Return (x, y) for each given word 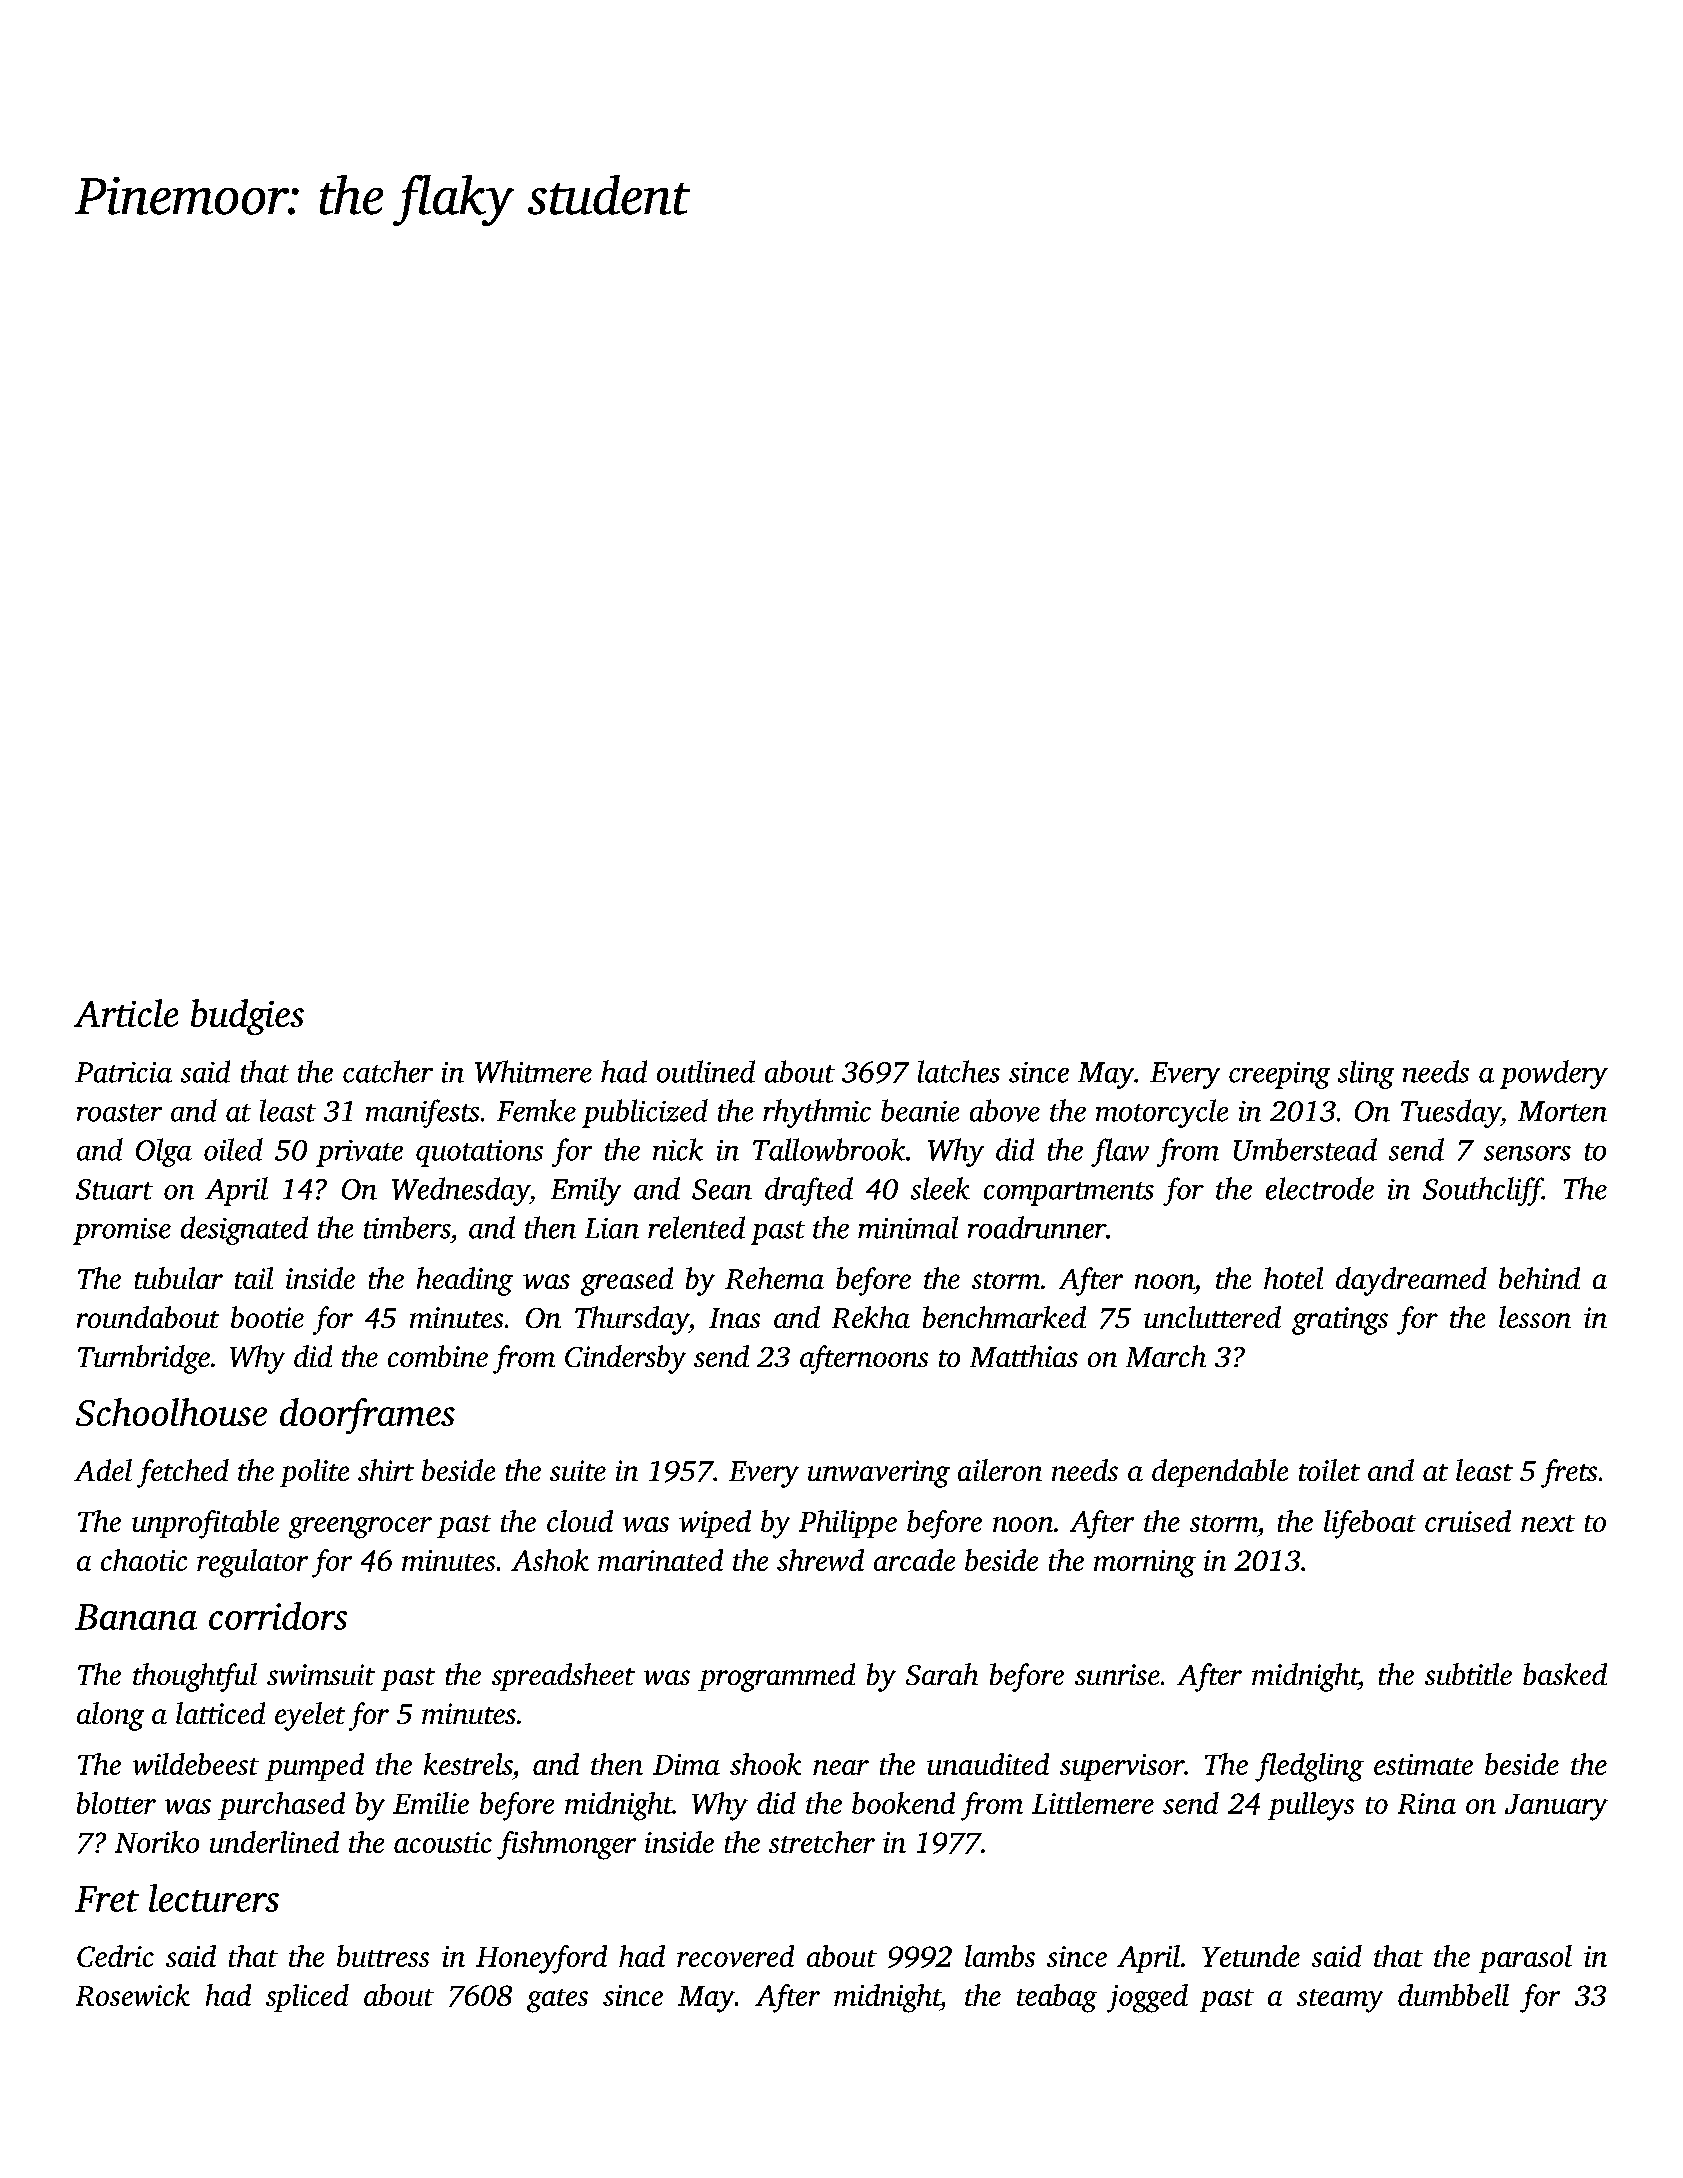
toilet (1329, 1470)
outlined (706, 1071)
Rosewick (133, 1995)
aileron (1000, 1470)
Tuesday (1451, 1113)
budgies (247, 1017)
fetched (183, 1473)
